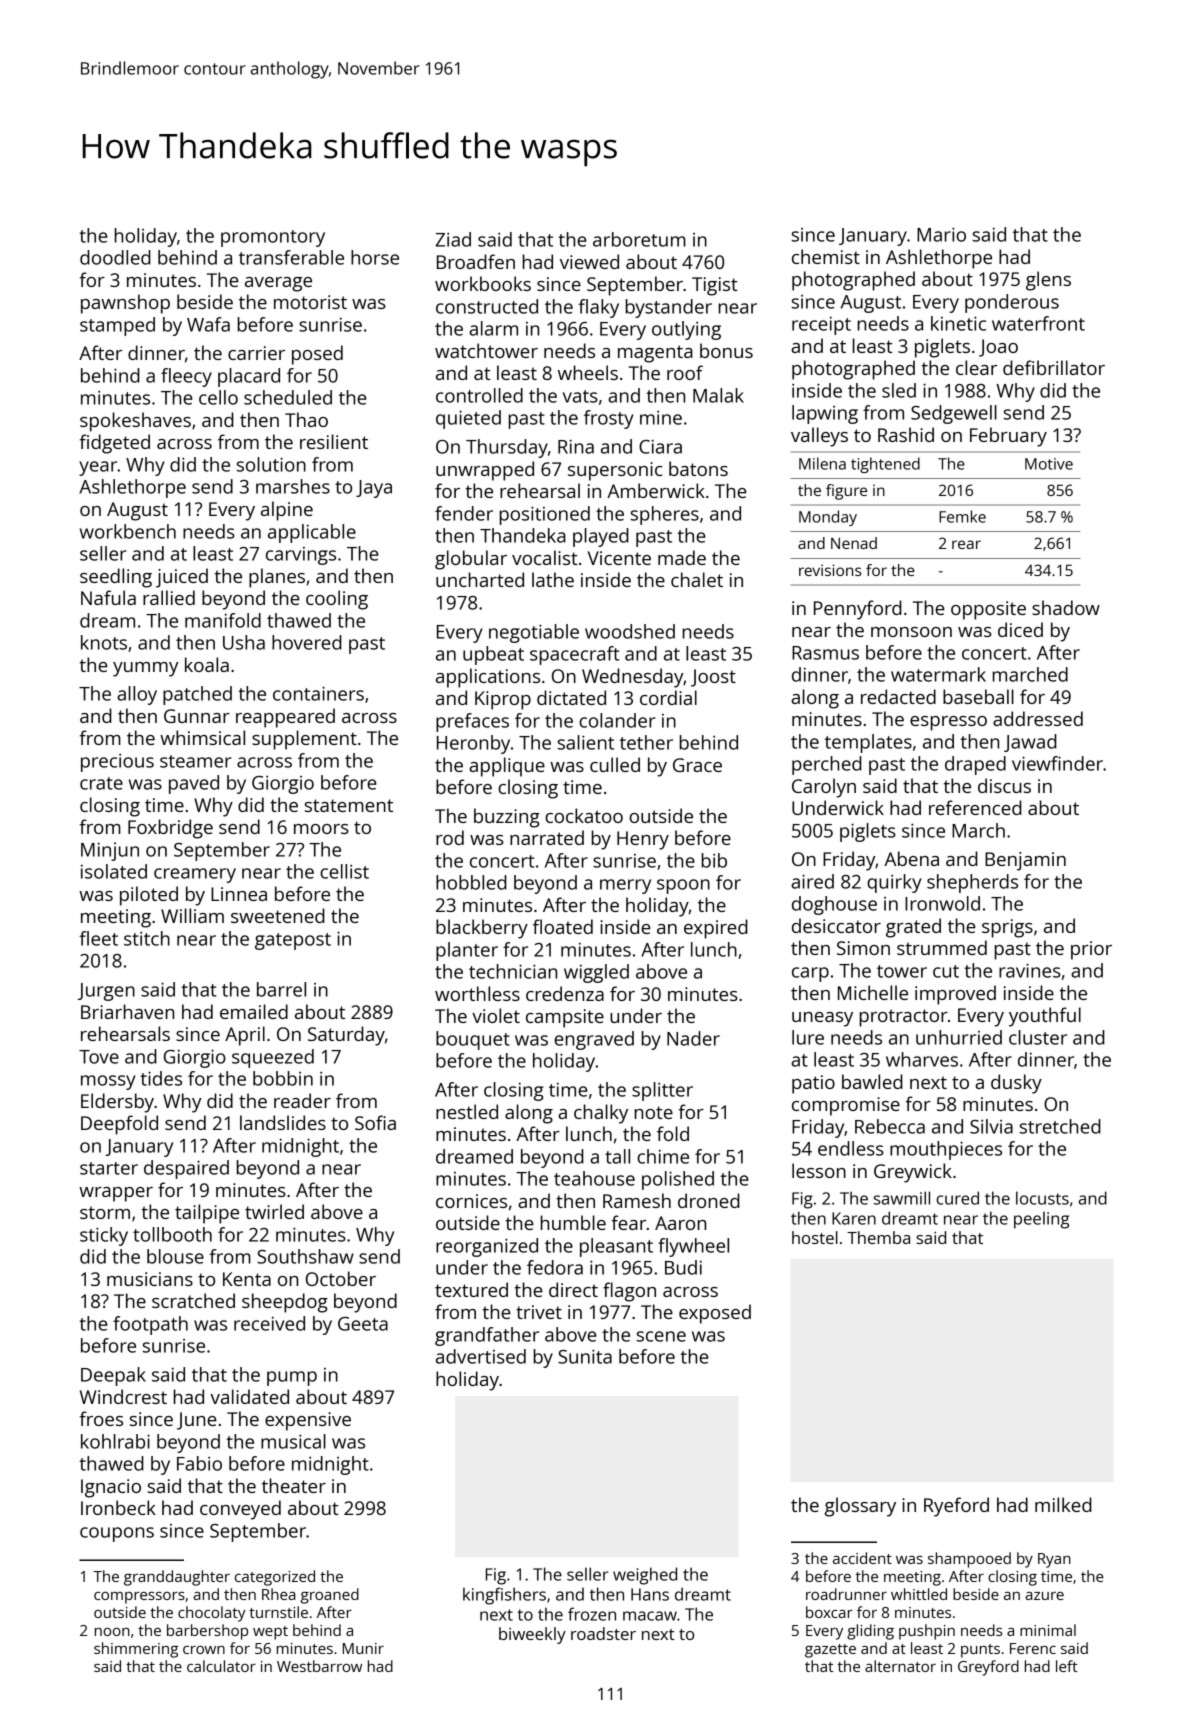  What do you see at coordinates (218, 397) in the screenshot?
I see `cello` at bounding box center [218, 397].
